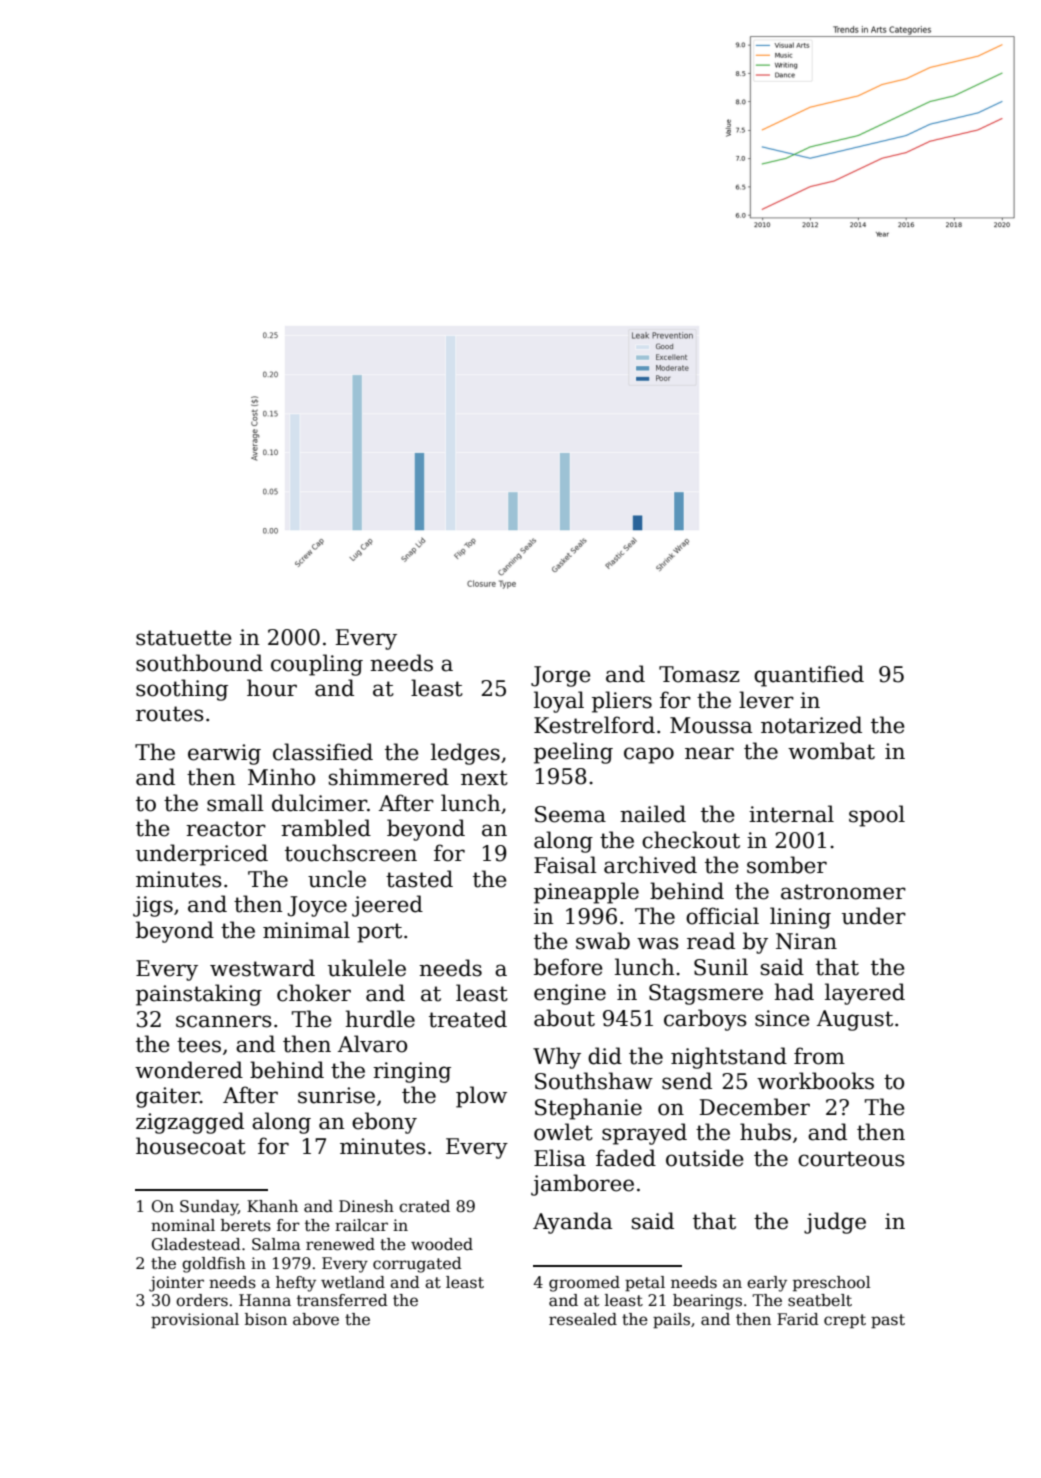  What do you see at coordinates (851, 1159) in the document?
I see `courteous` at bounding box center [851, 1159].
